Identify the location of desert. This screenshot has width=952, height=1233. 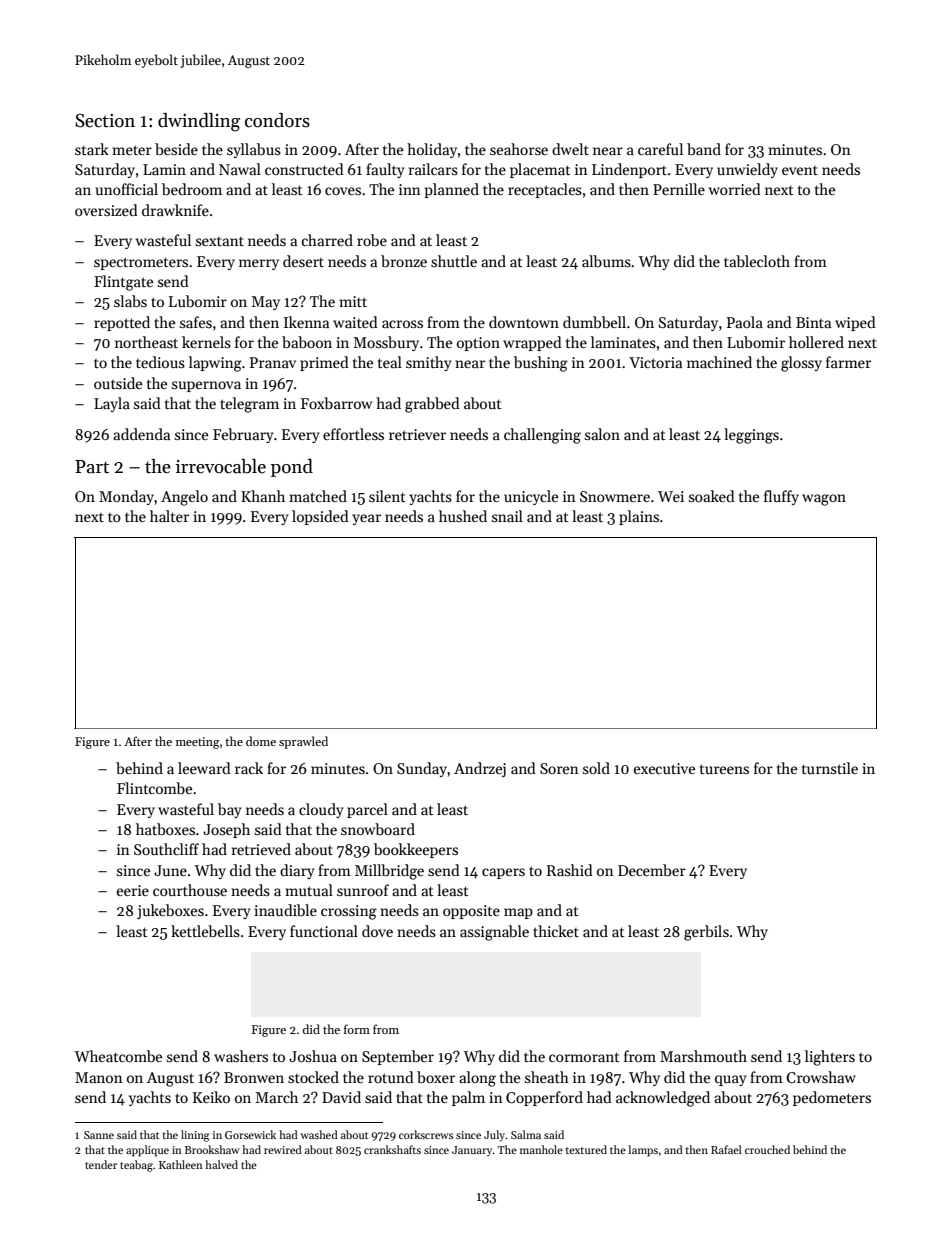
(303, 261).
